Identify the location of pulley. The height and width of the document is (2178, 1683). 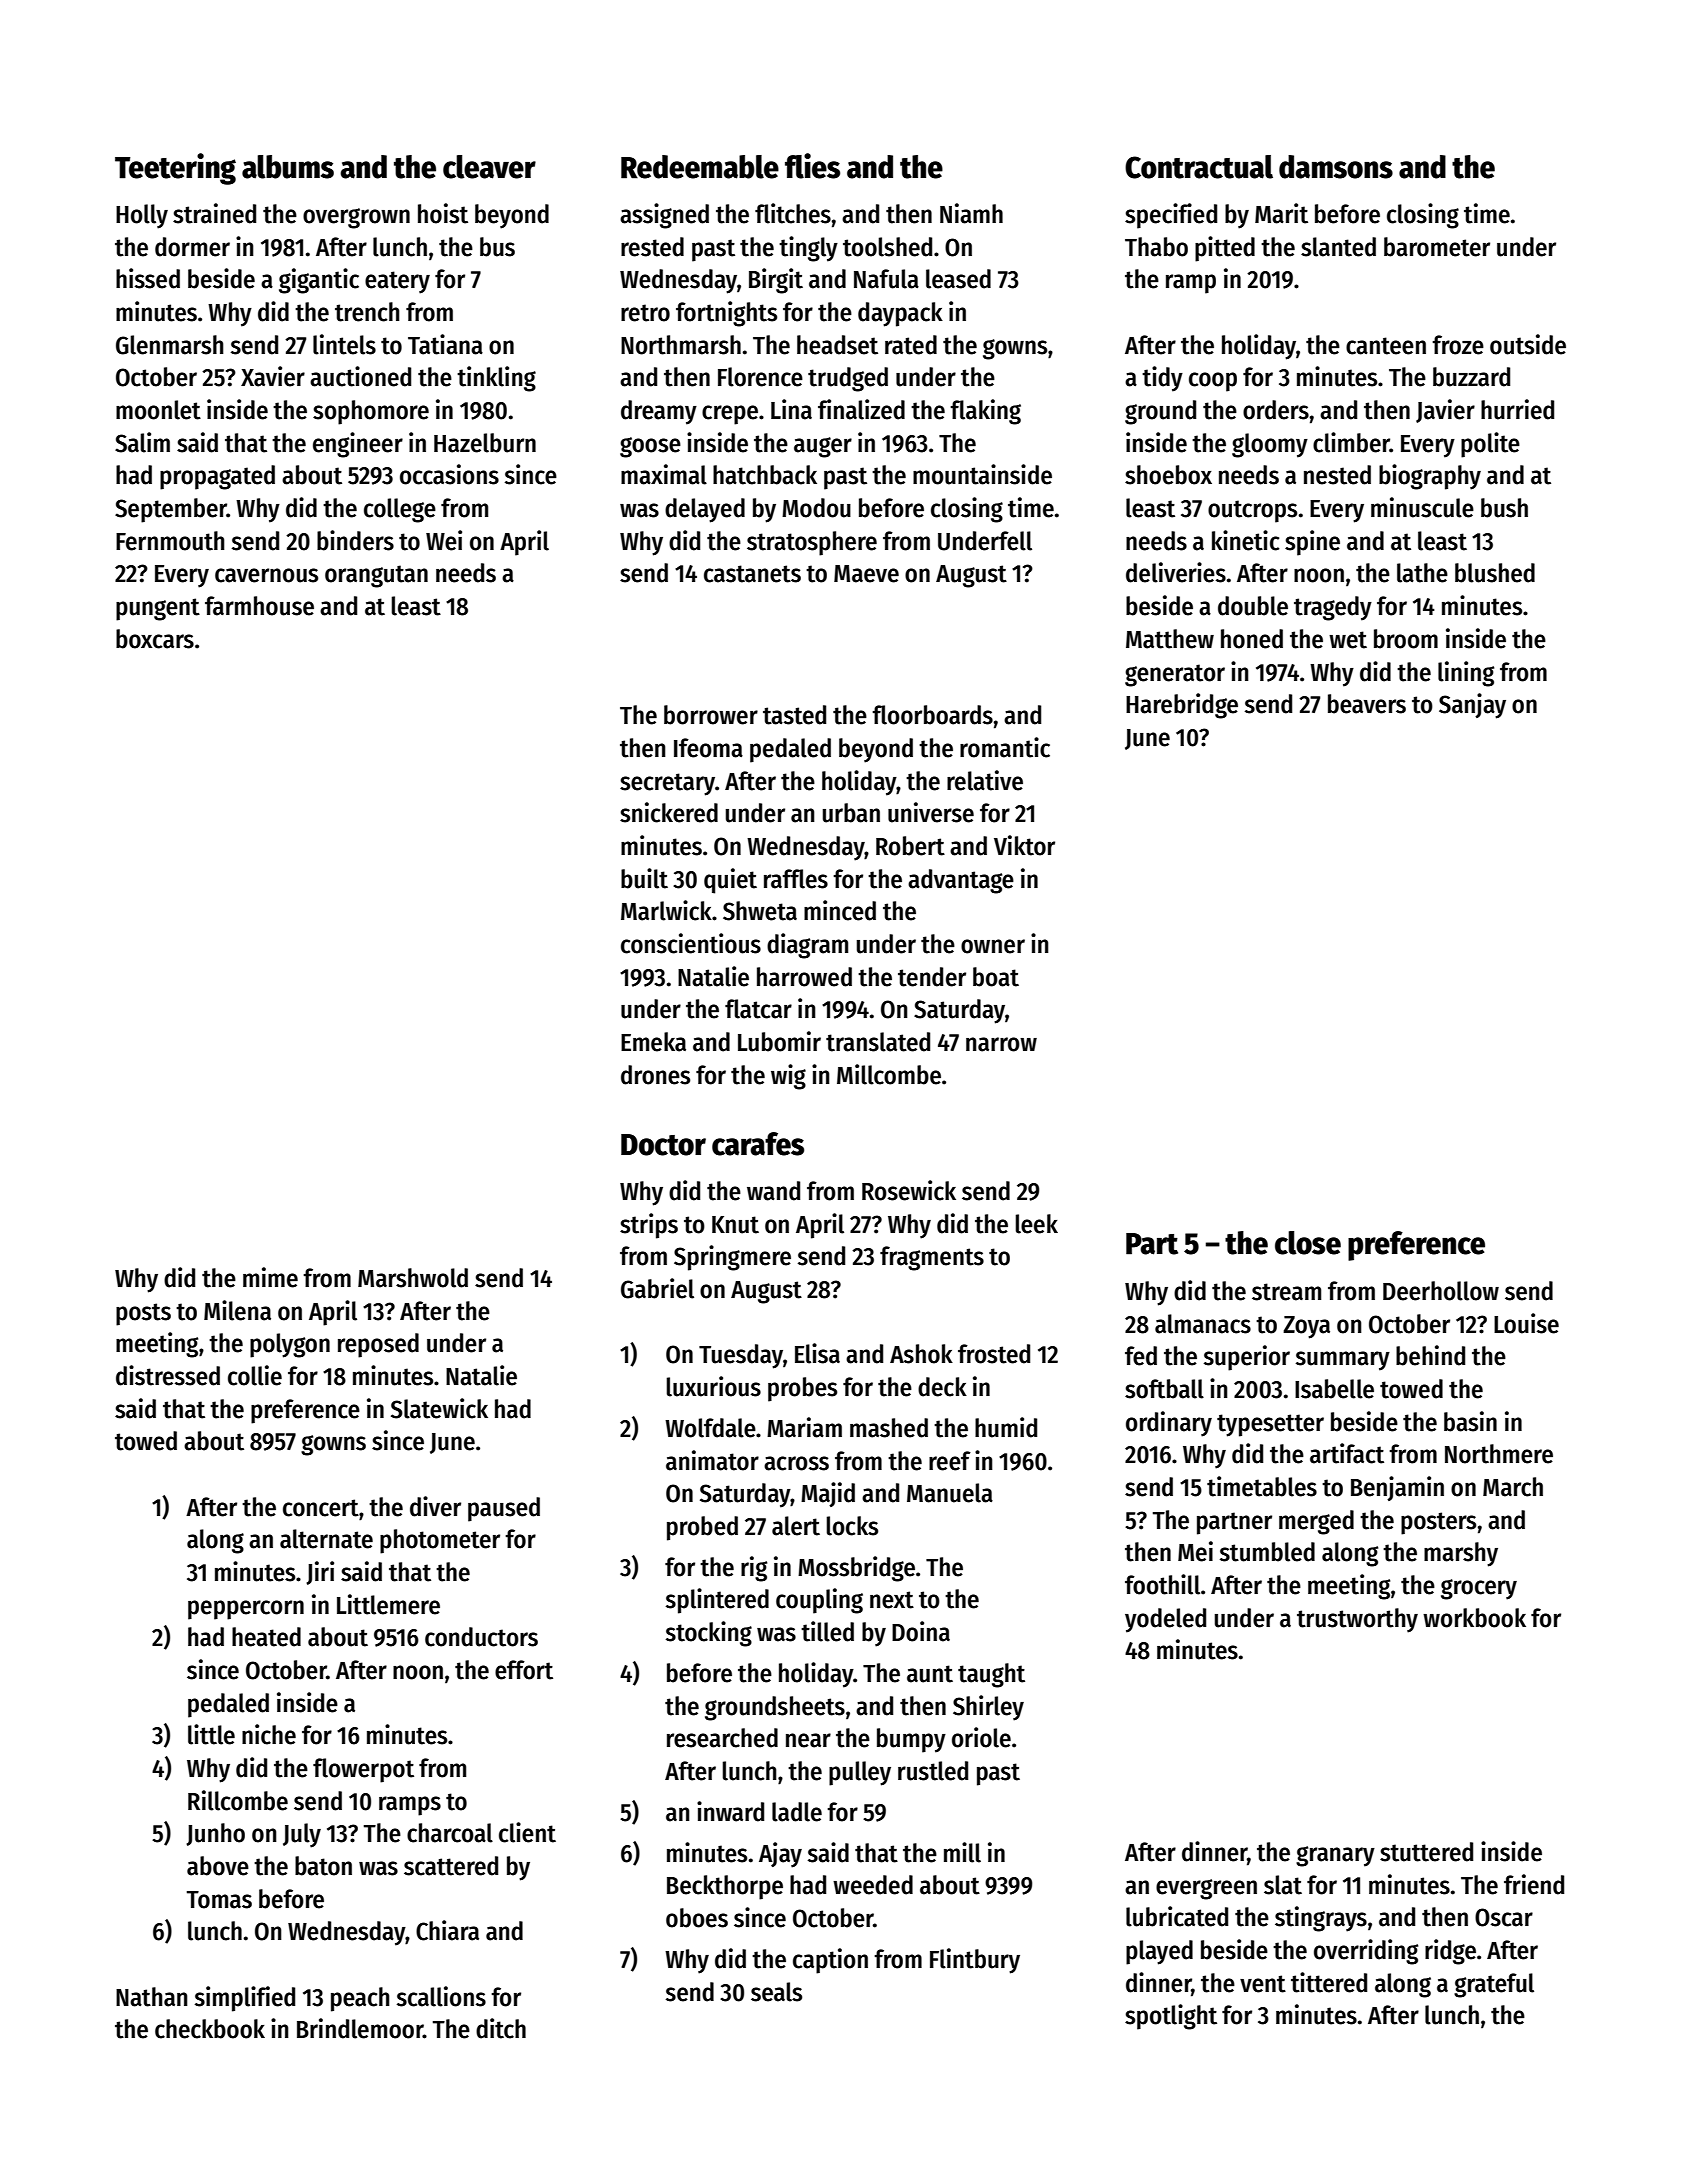
(860, 1773).
